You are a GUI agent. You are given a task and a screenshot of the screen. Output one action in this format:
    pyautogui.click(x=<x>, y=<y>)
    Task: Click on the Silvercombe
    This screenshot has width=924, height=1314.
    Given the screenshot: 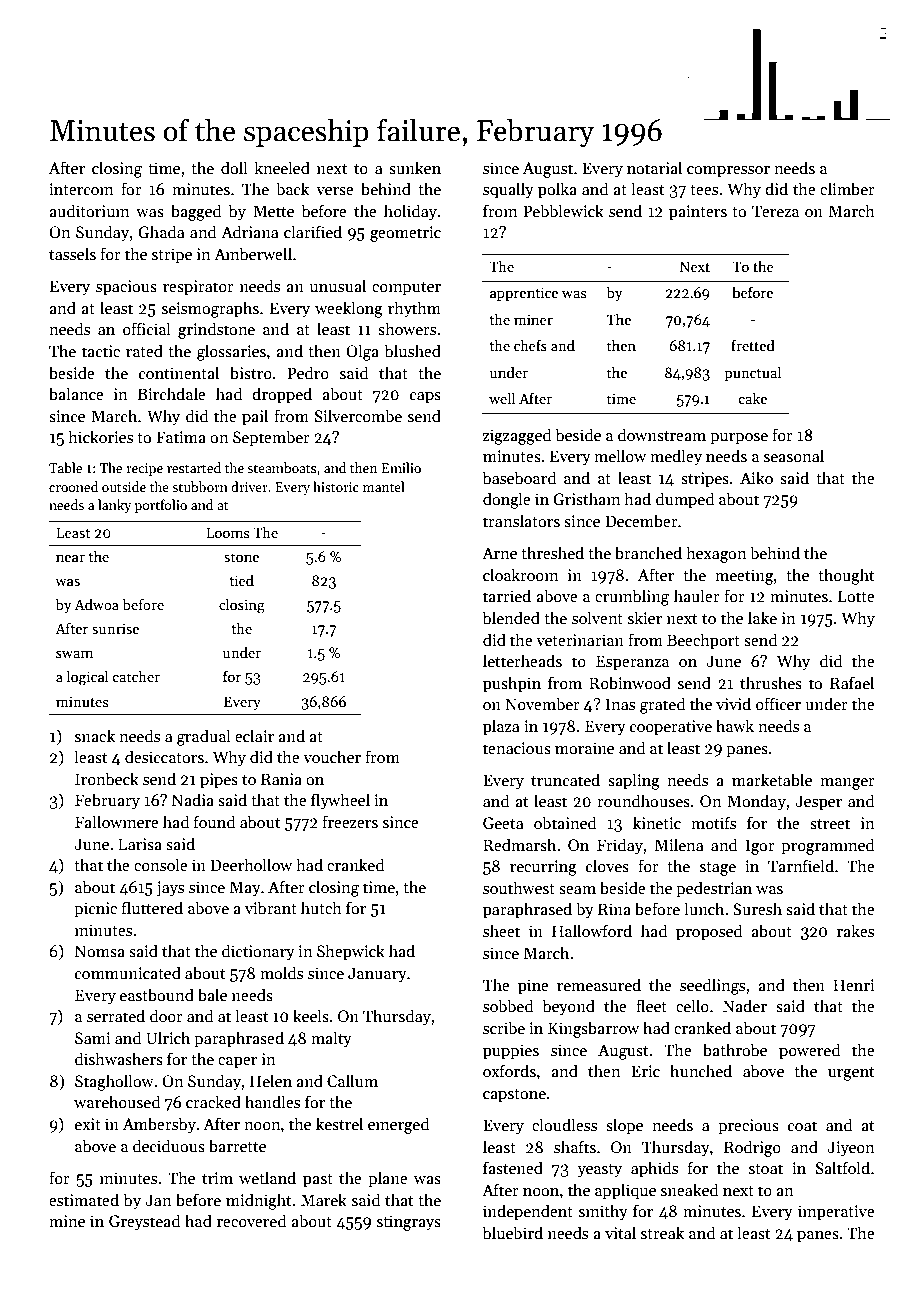 What is the action you would take?
    pyautogui.click(x=358, y=415)
